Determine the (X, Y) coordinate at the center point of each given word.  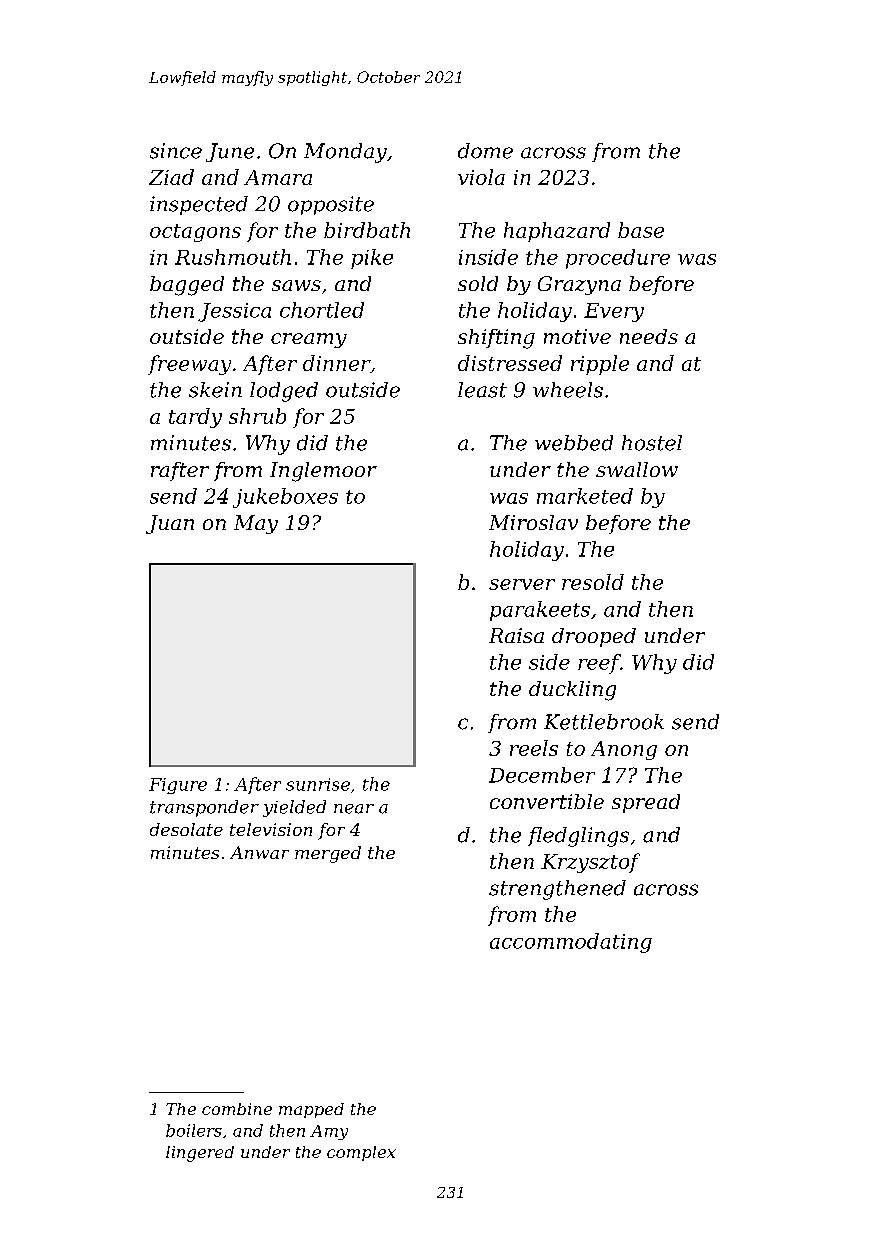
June (230, 152)
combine (237, 1109)
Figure (178, 786)
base (641, 230)
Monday (345, 153)
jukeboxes (285, 498)
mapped (311, 1110)
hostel (652, 443)
